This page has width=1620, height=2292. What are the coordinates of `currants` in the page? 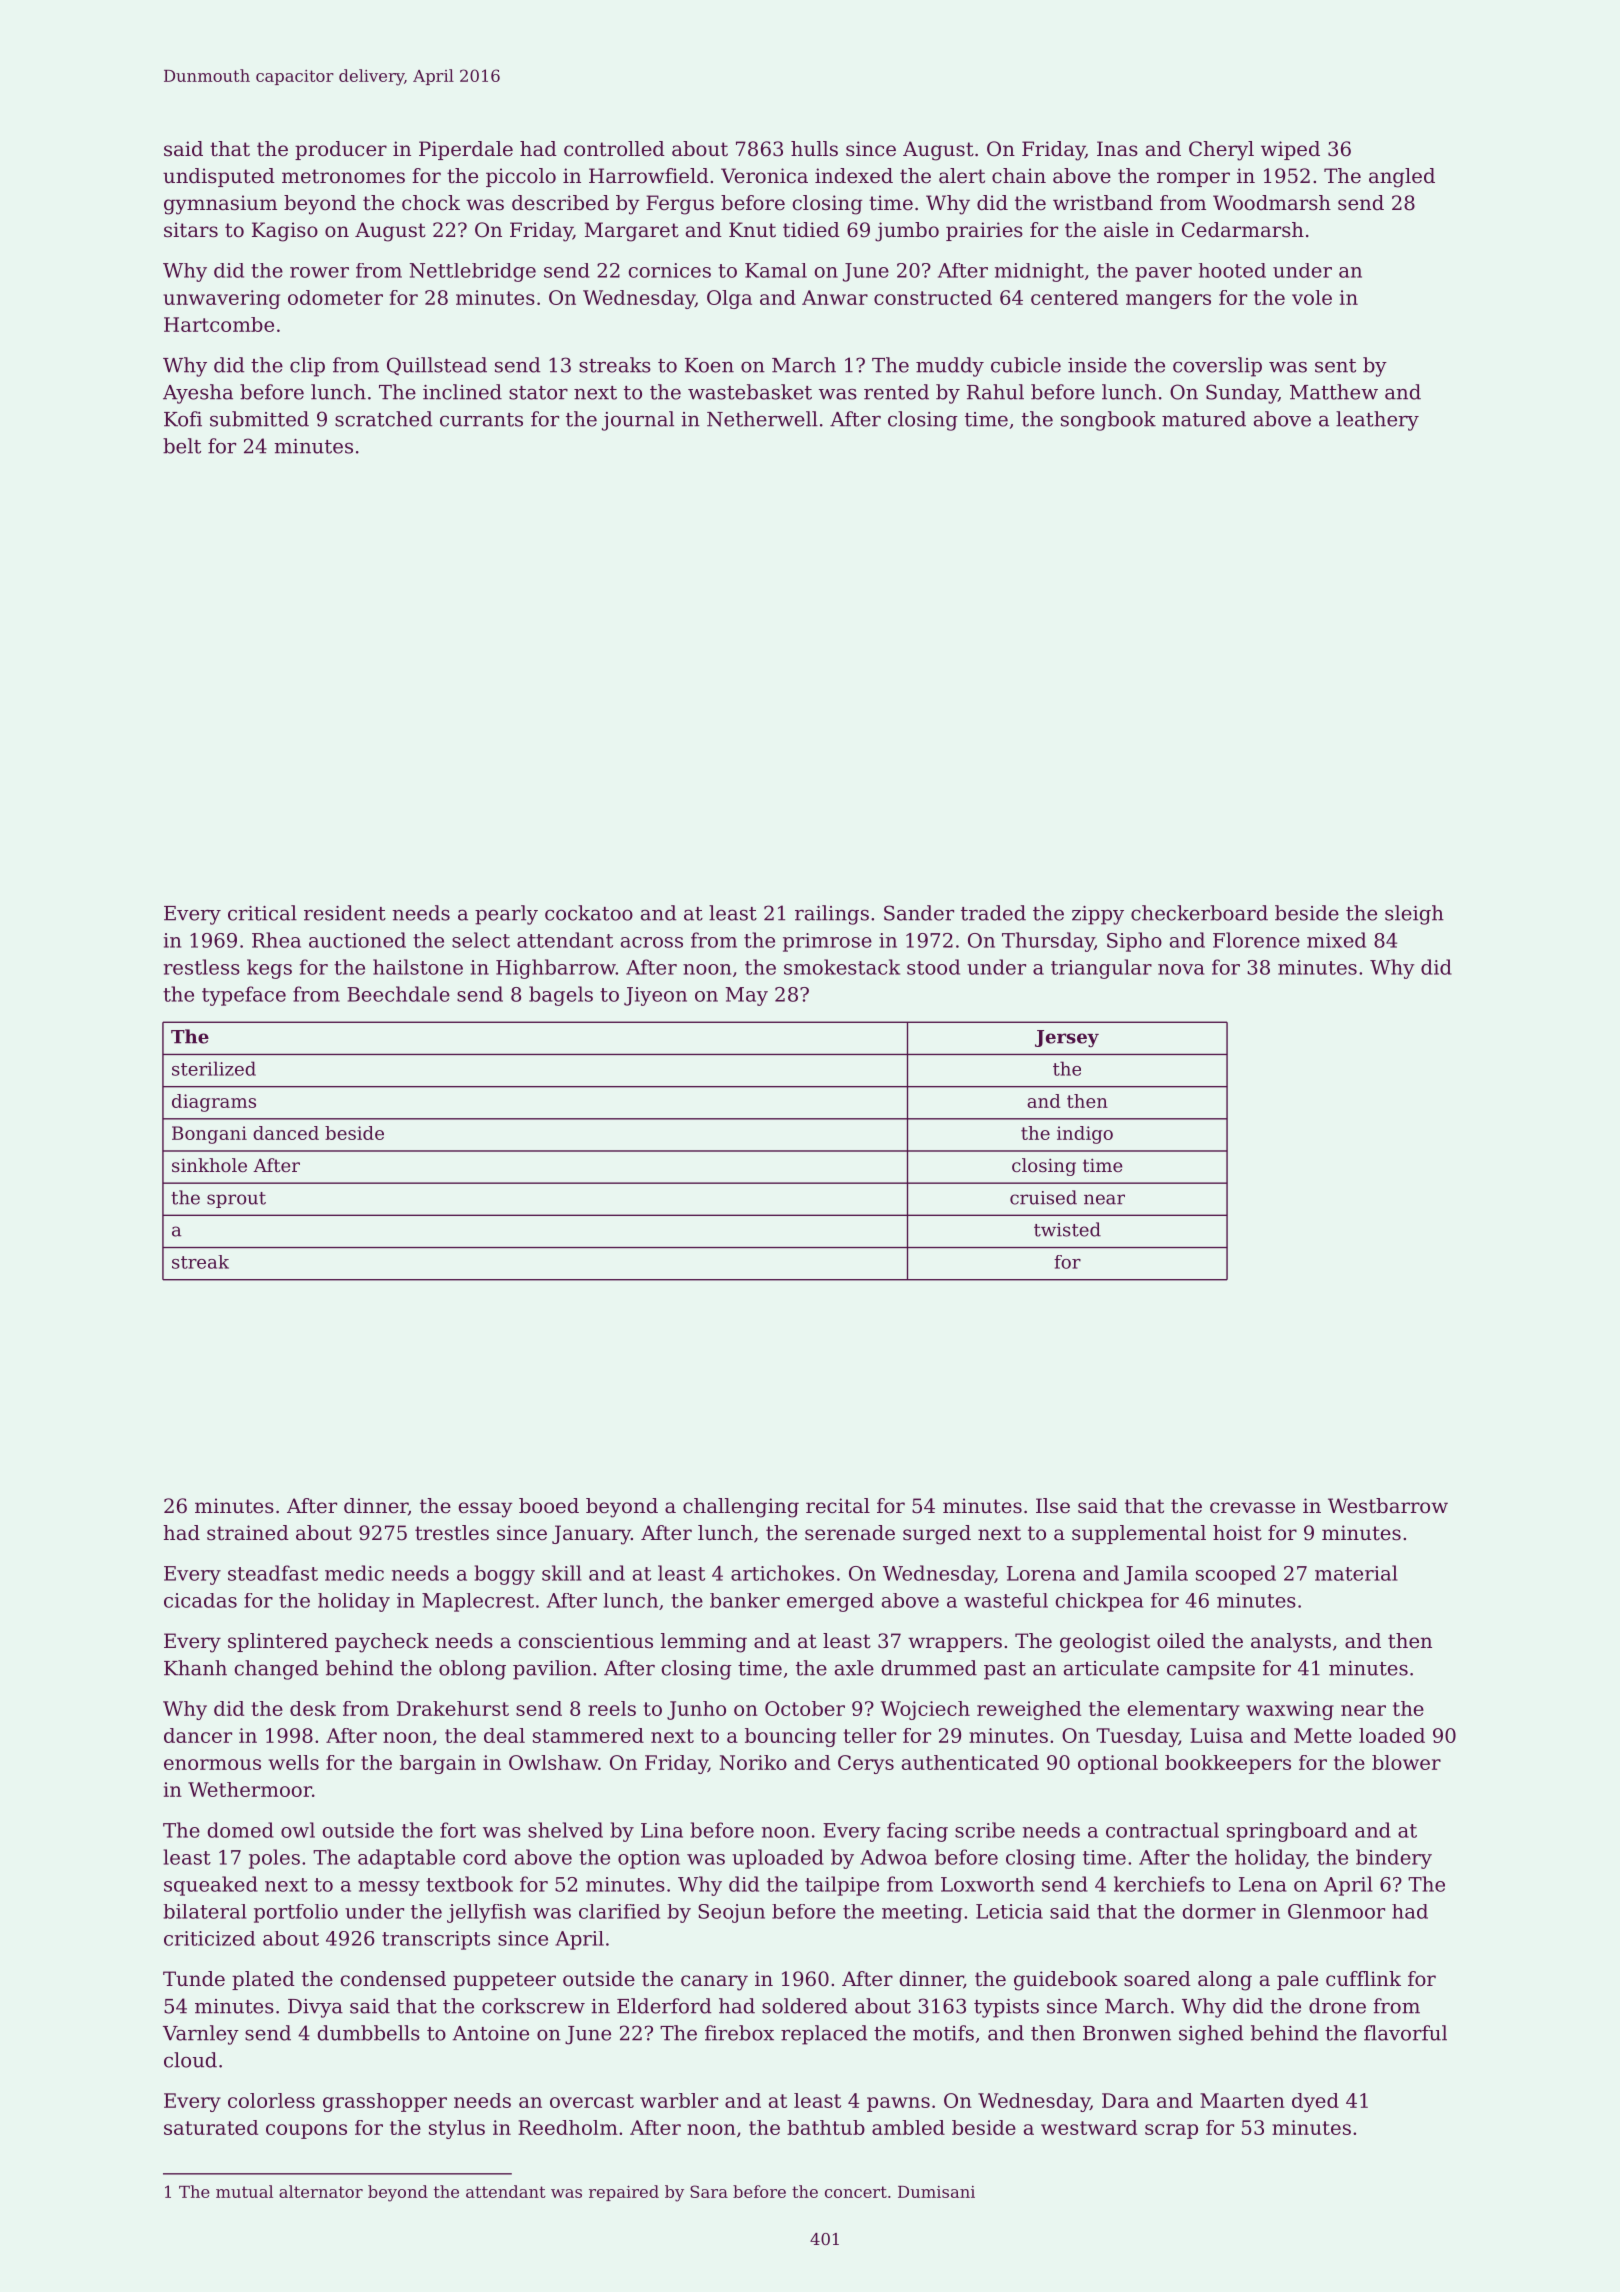 It's located at (481, 420).
